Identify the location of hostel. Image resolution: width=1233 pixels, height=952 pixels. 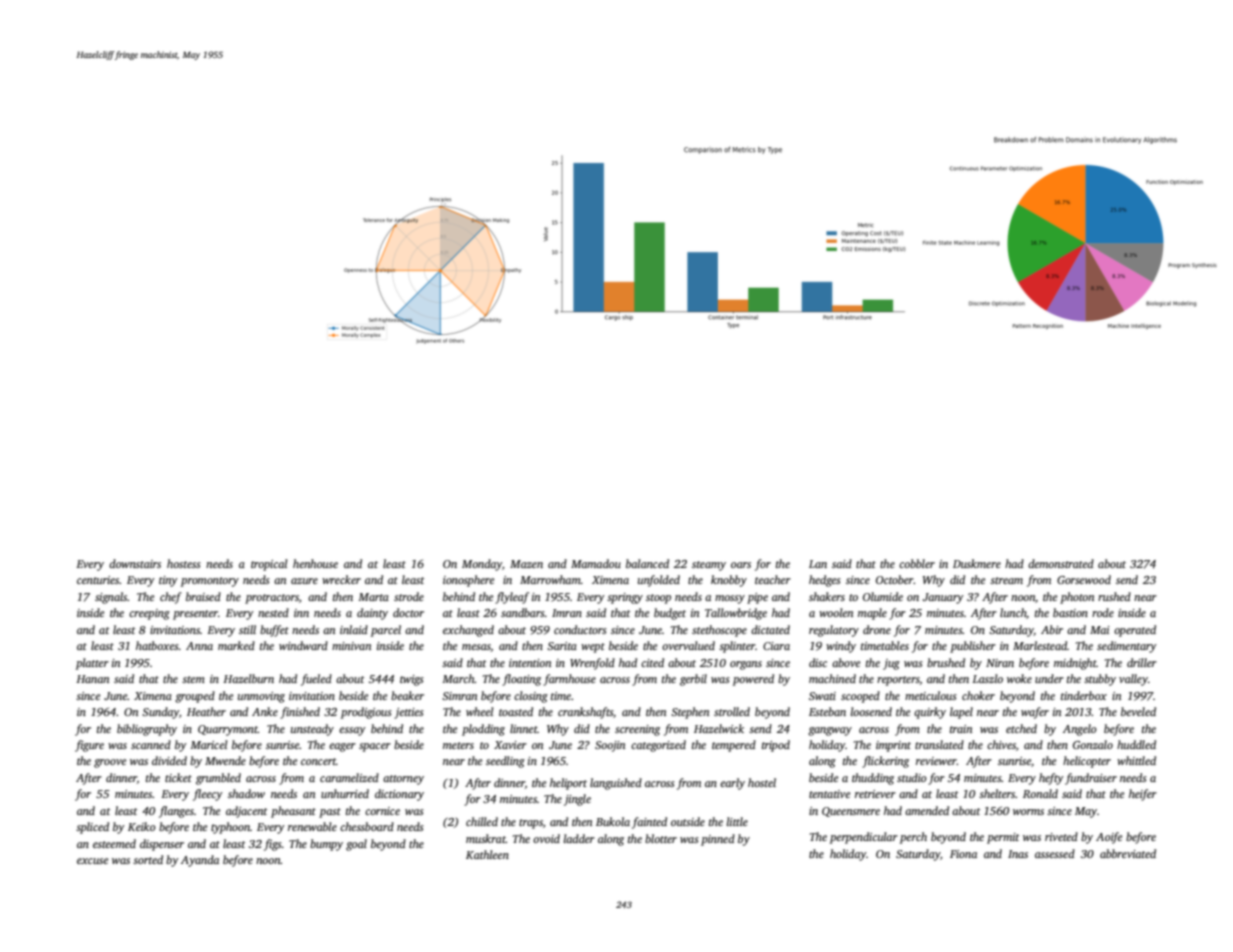
(762, 782).
